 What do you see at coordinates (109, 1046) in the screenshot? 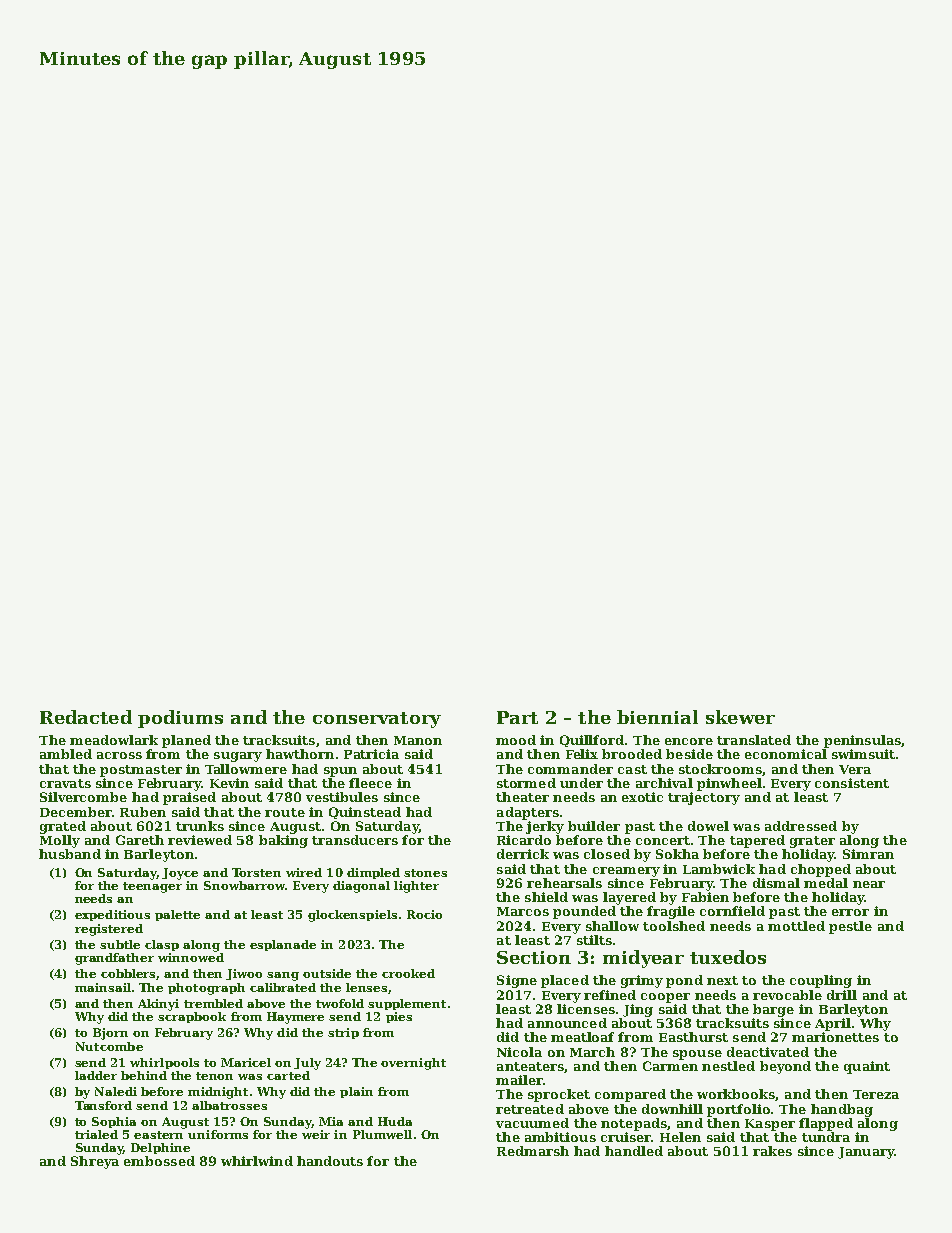
I see `Nutcombe` at bounding box center [109, 1046].
